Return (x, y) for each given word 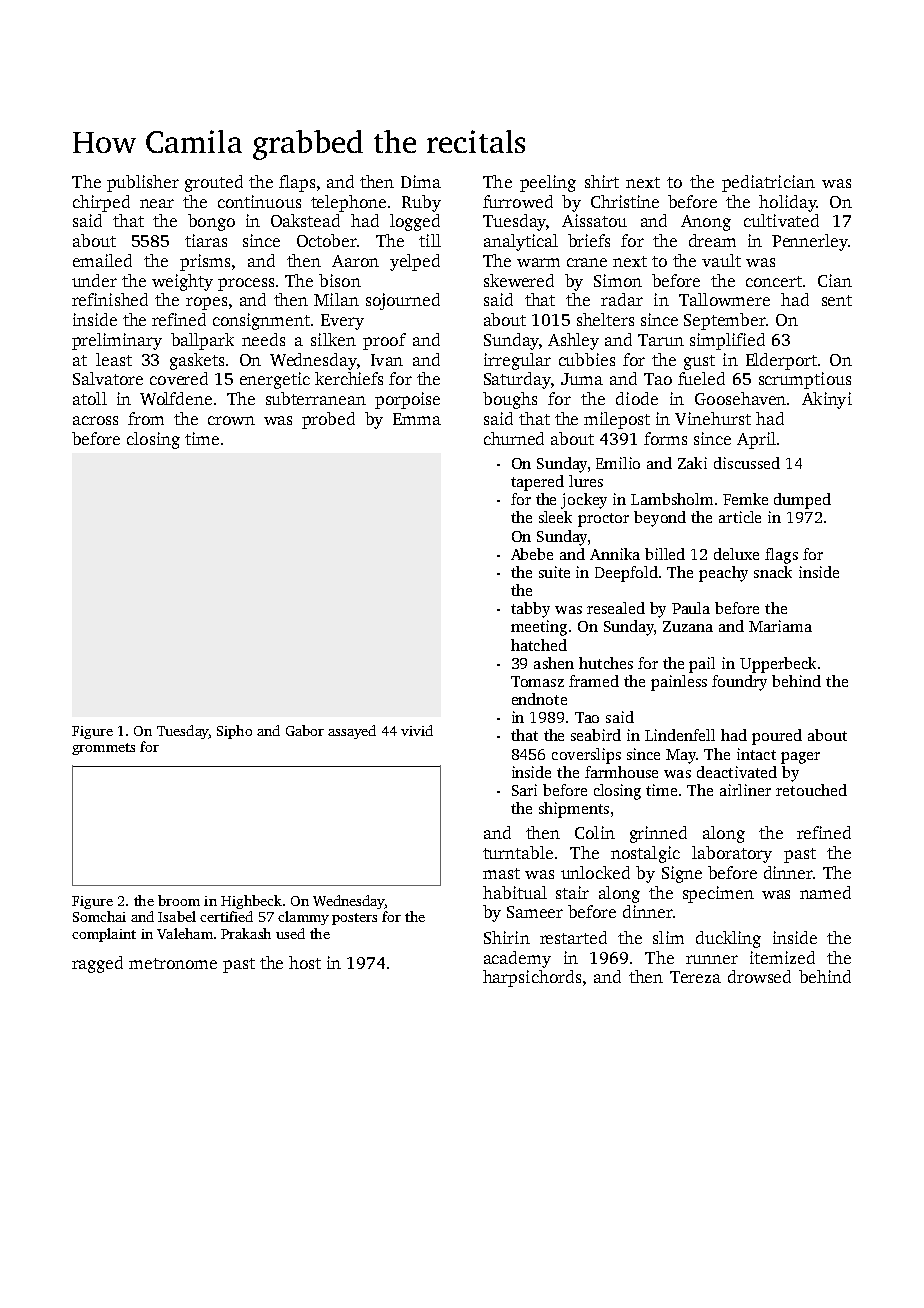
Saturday (517, 380)
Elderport (781, 361)
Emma (417, 419)
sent (837, 300)
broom (179, 900)
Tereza (695, 977)
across (95, 420)
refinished (110, 299)
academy (517, 959)
